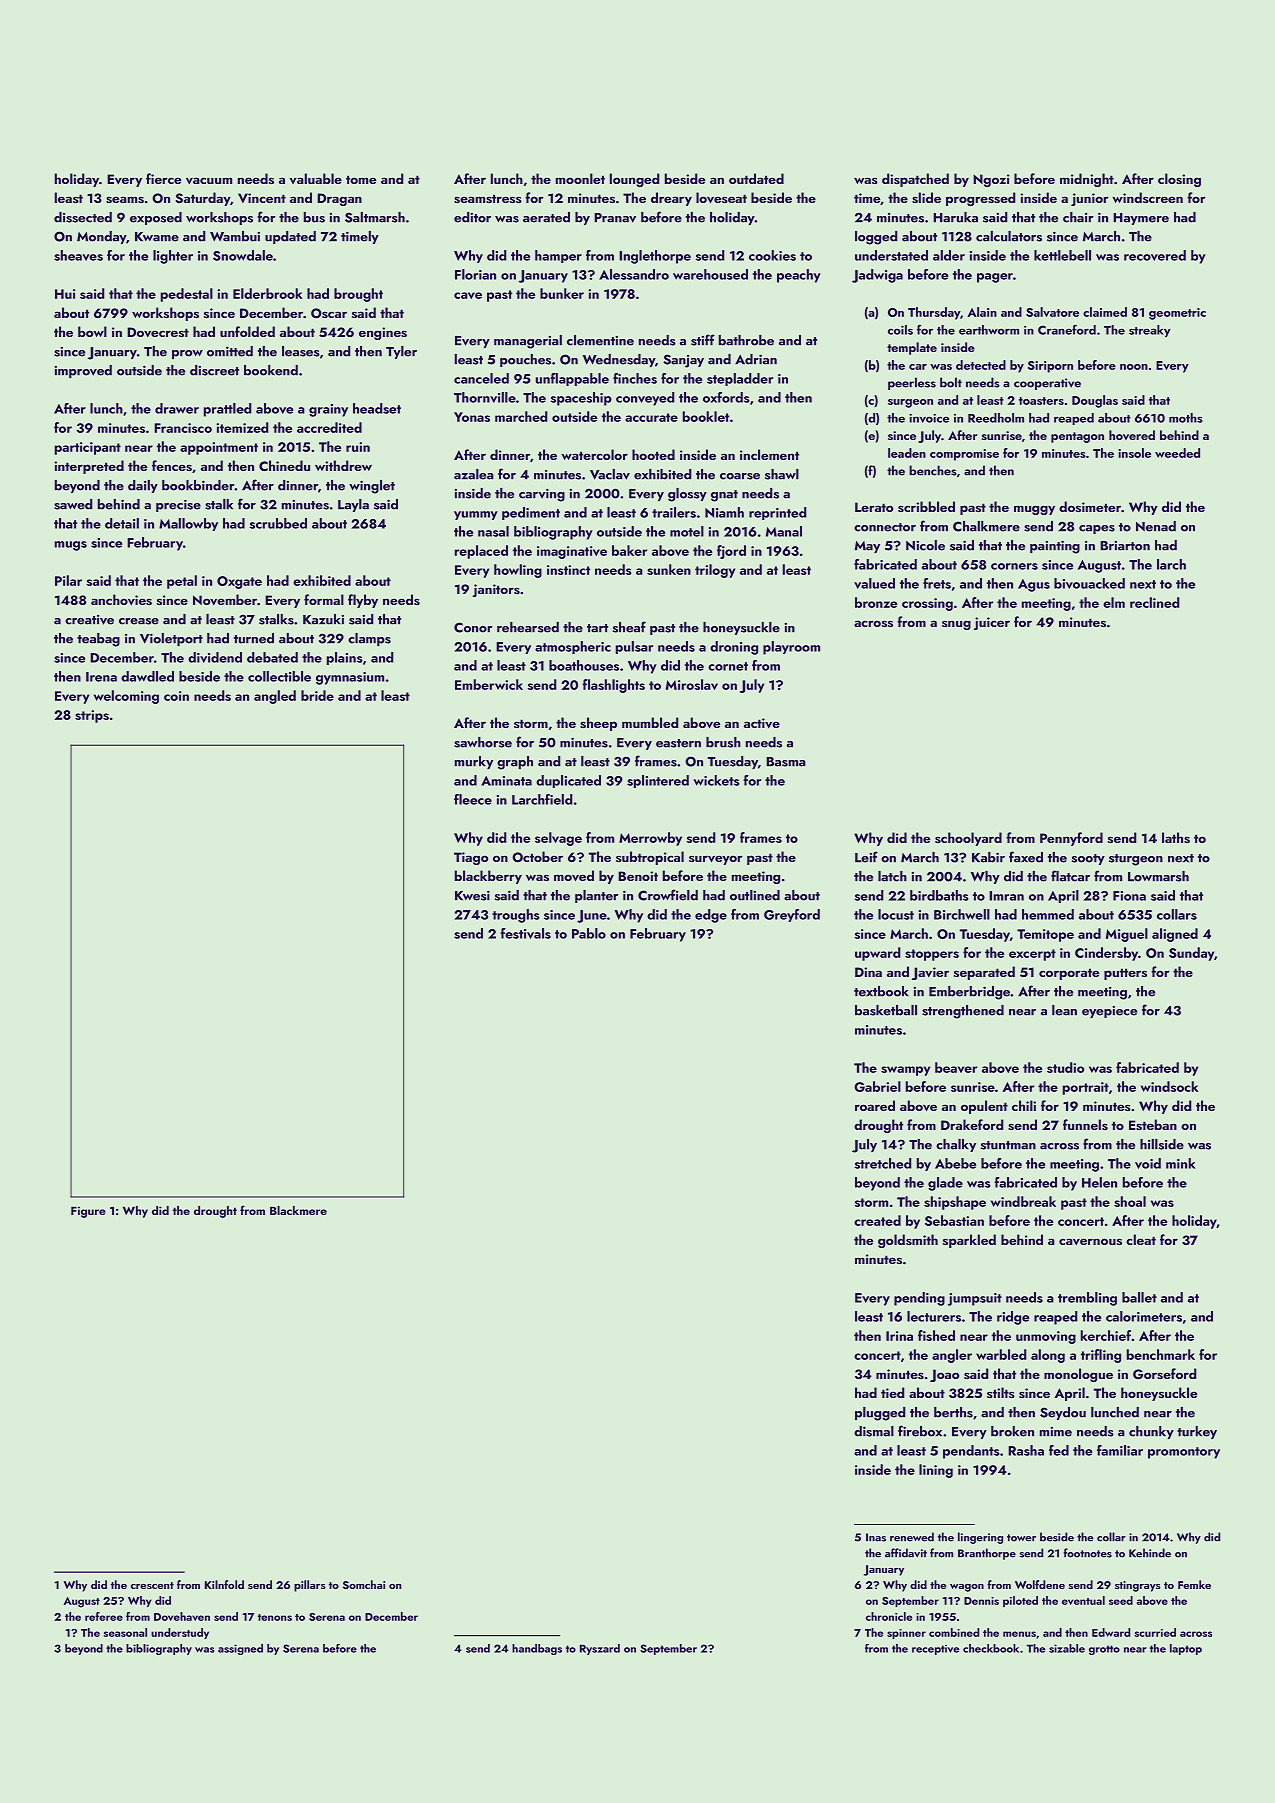  What do you see at coordinates (163, 178) in the screenshot?
I see `fierce` at bounding box center [163, 178].
